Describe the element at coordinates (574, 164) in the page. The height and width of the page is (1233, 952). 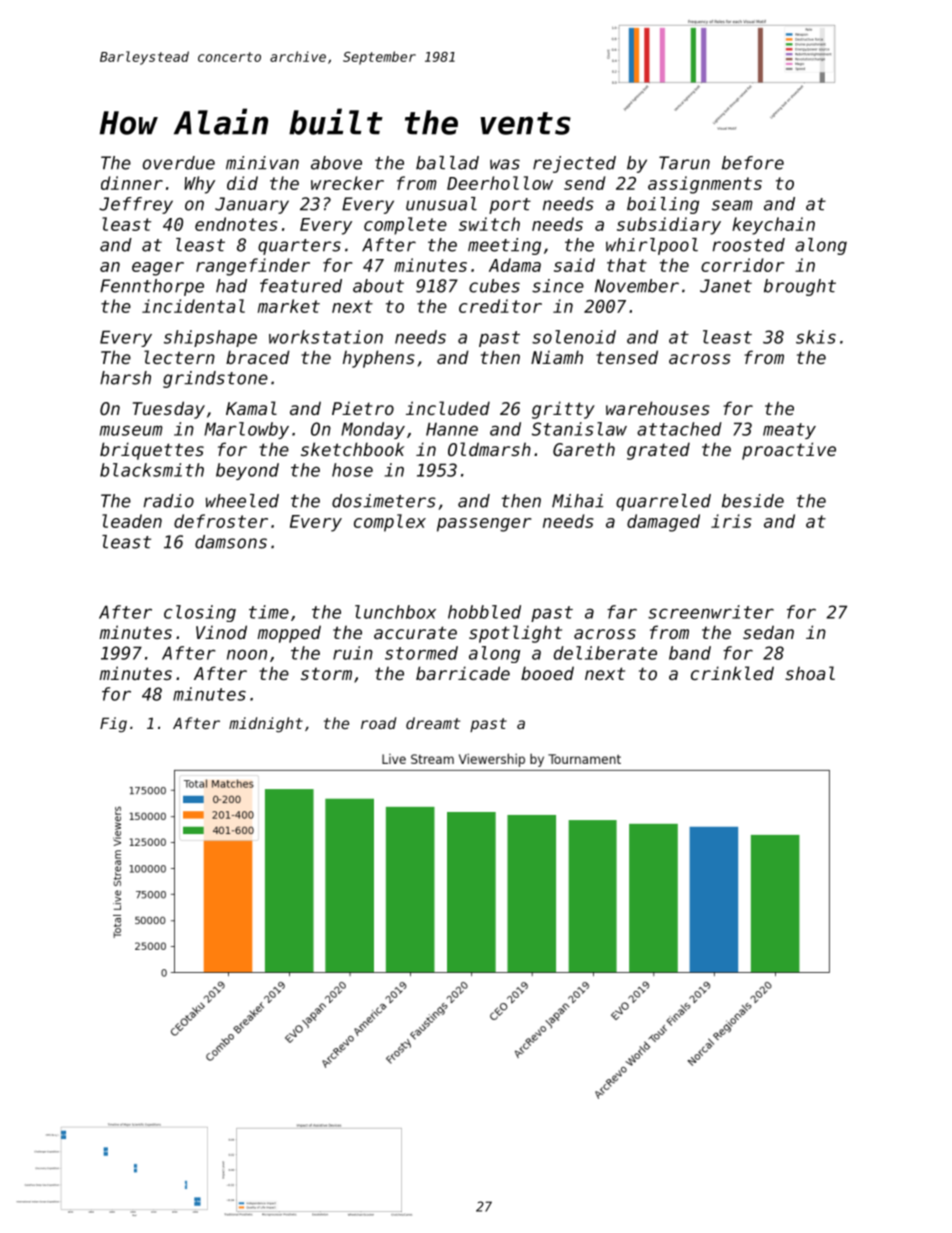
I see `rejected` at that location.
